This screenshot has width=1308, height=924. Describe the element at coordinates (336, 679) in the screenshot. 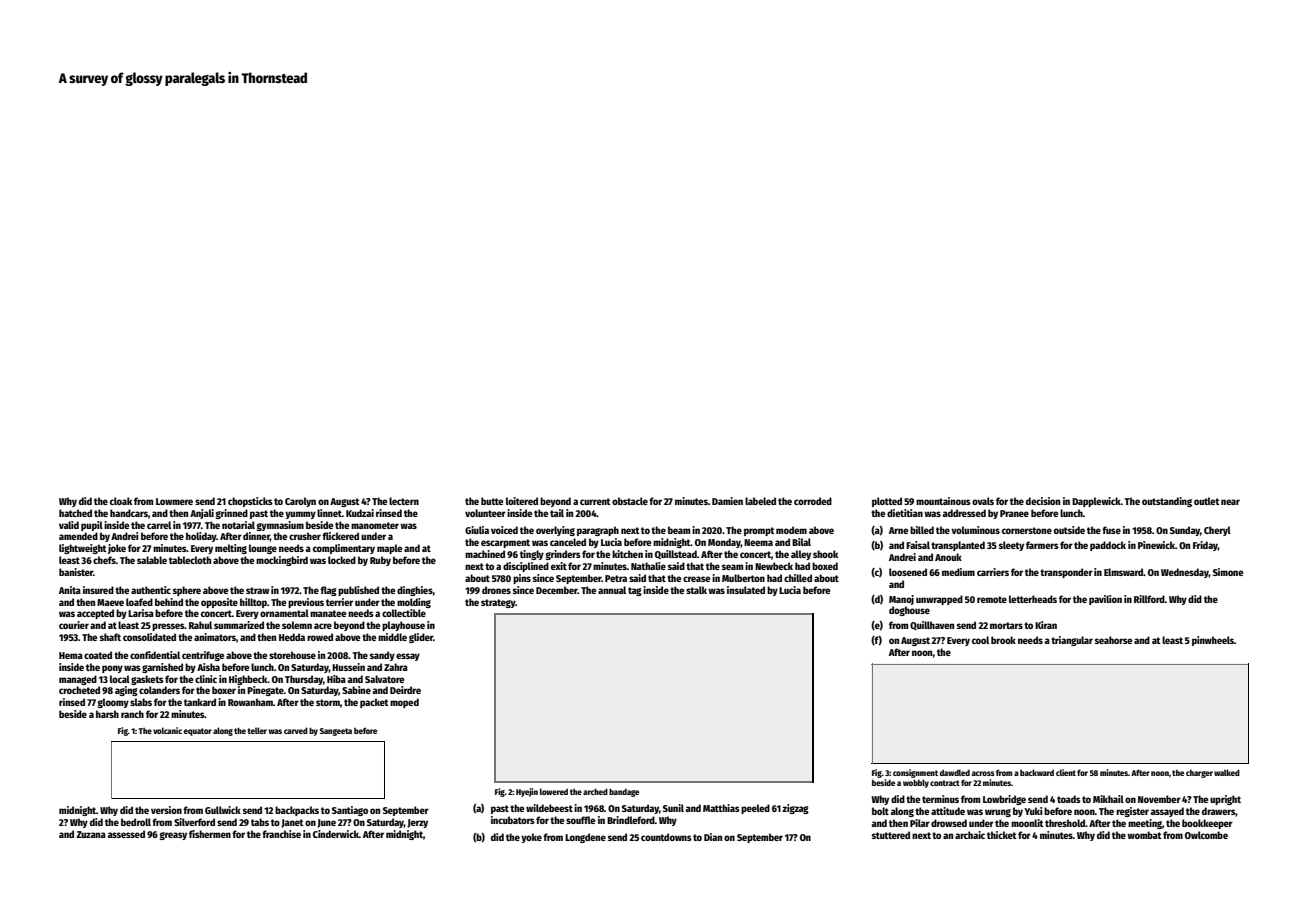

I see `Hiba` at that location.
